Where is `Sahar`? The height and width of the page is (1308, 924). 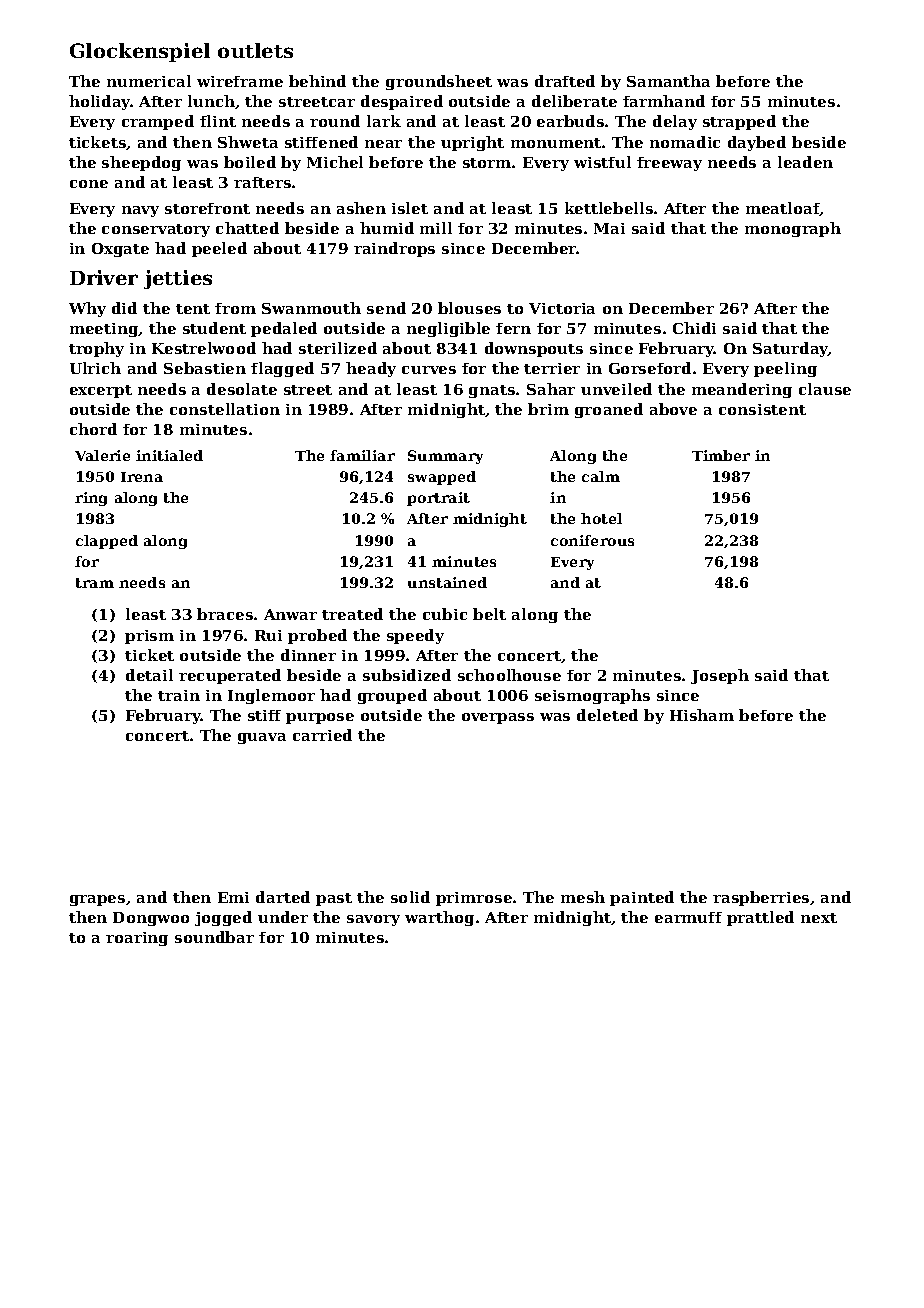
Sahar is located at coordinates (551, 389).
